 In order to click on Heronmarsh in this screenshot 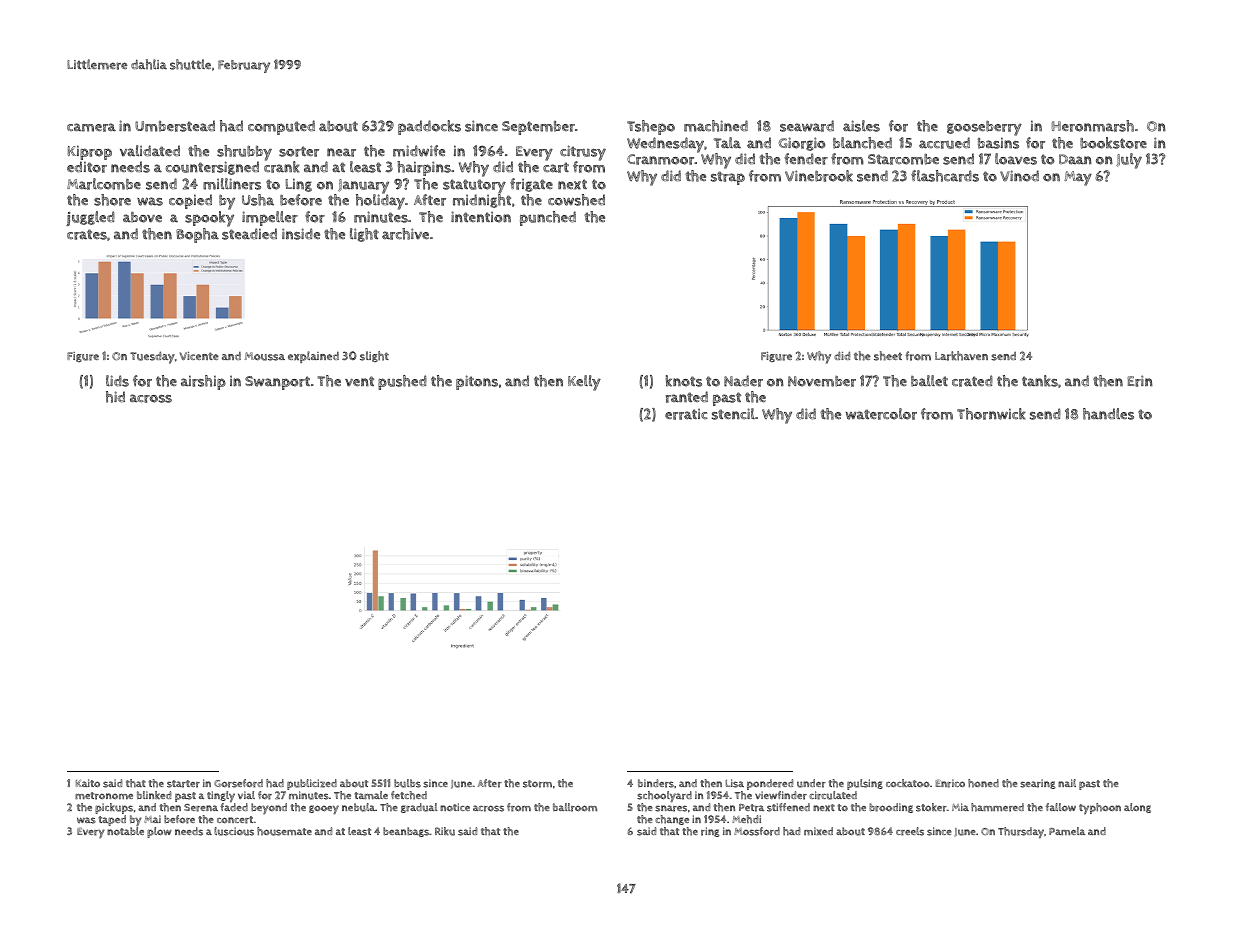, I will do `click(1092, 126)`.
